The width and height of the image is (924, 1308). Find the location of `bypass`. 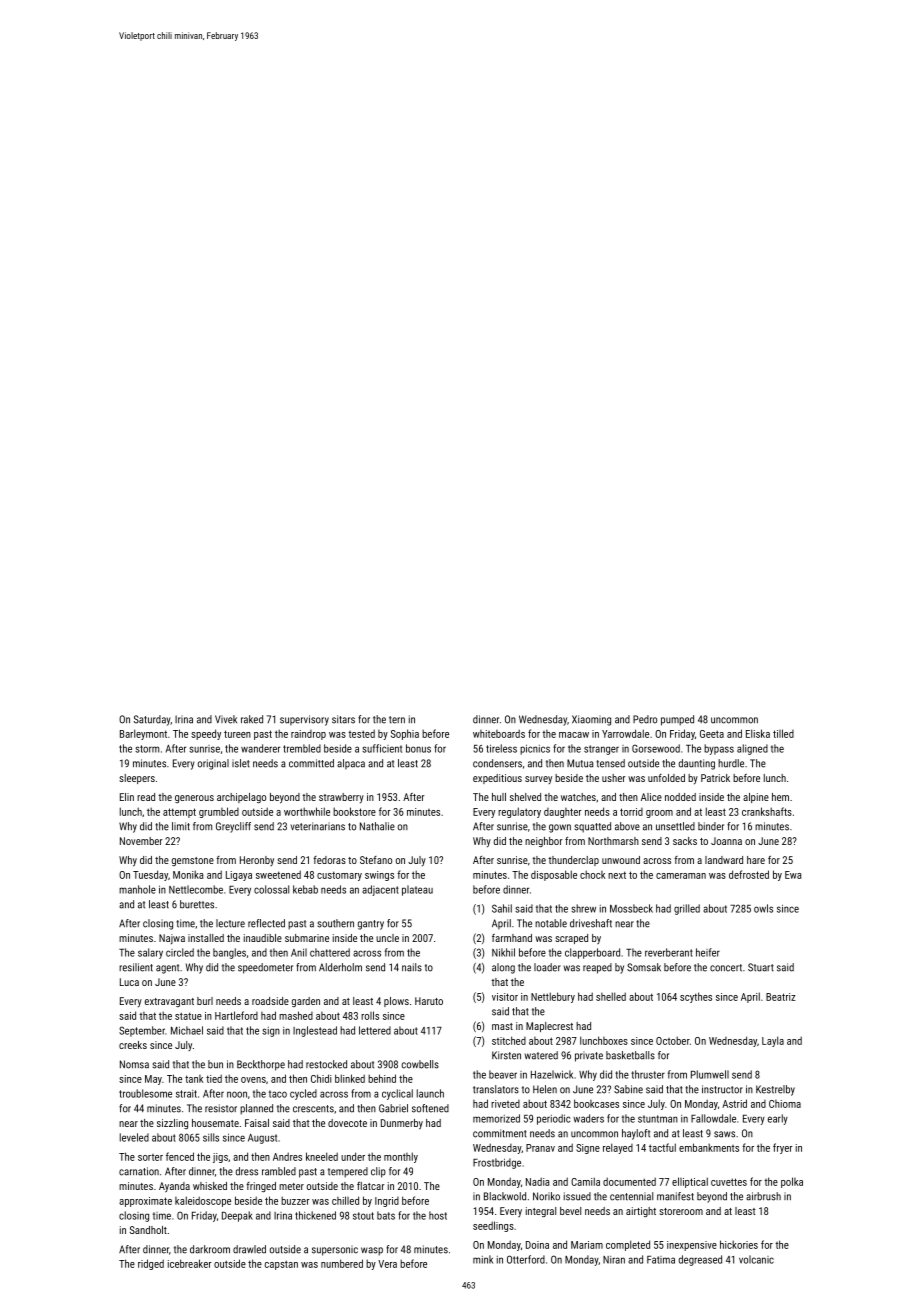

bypass is located at coordinates (719, 749).
